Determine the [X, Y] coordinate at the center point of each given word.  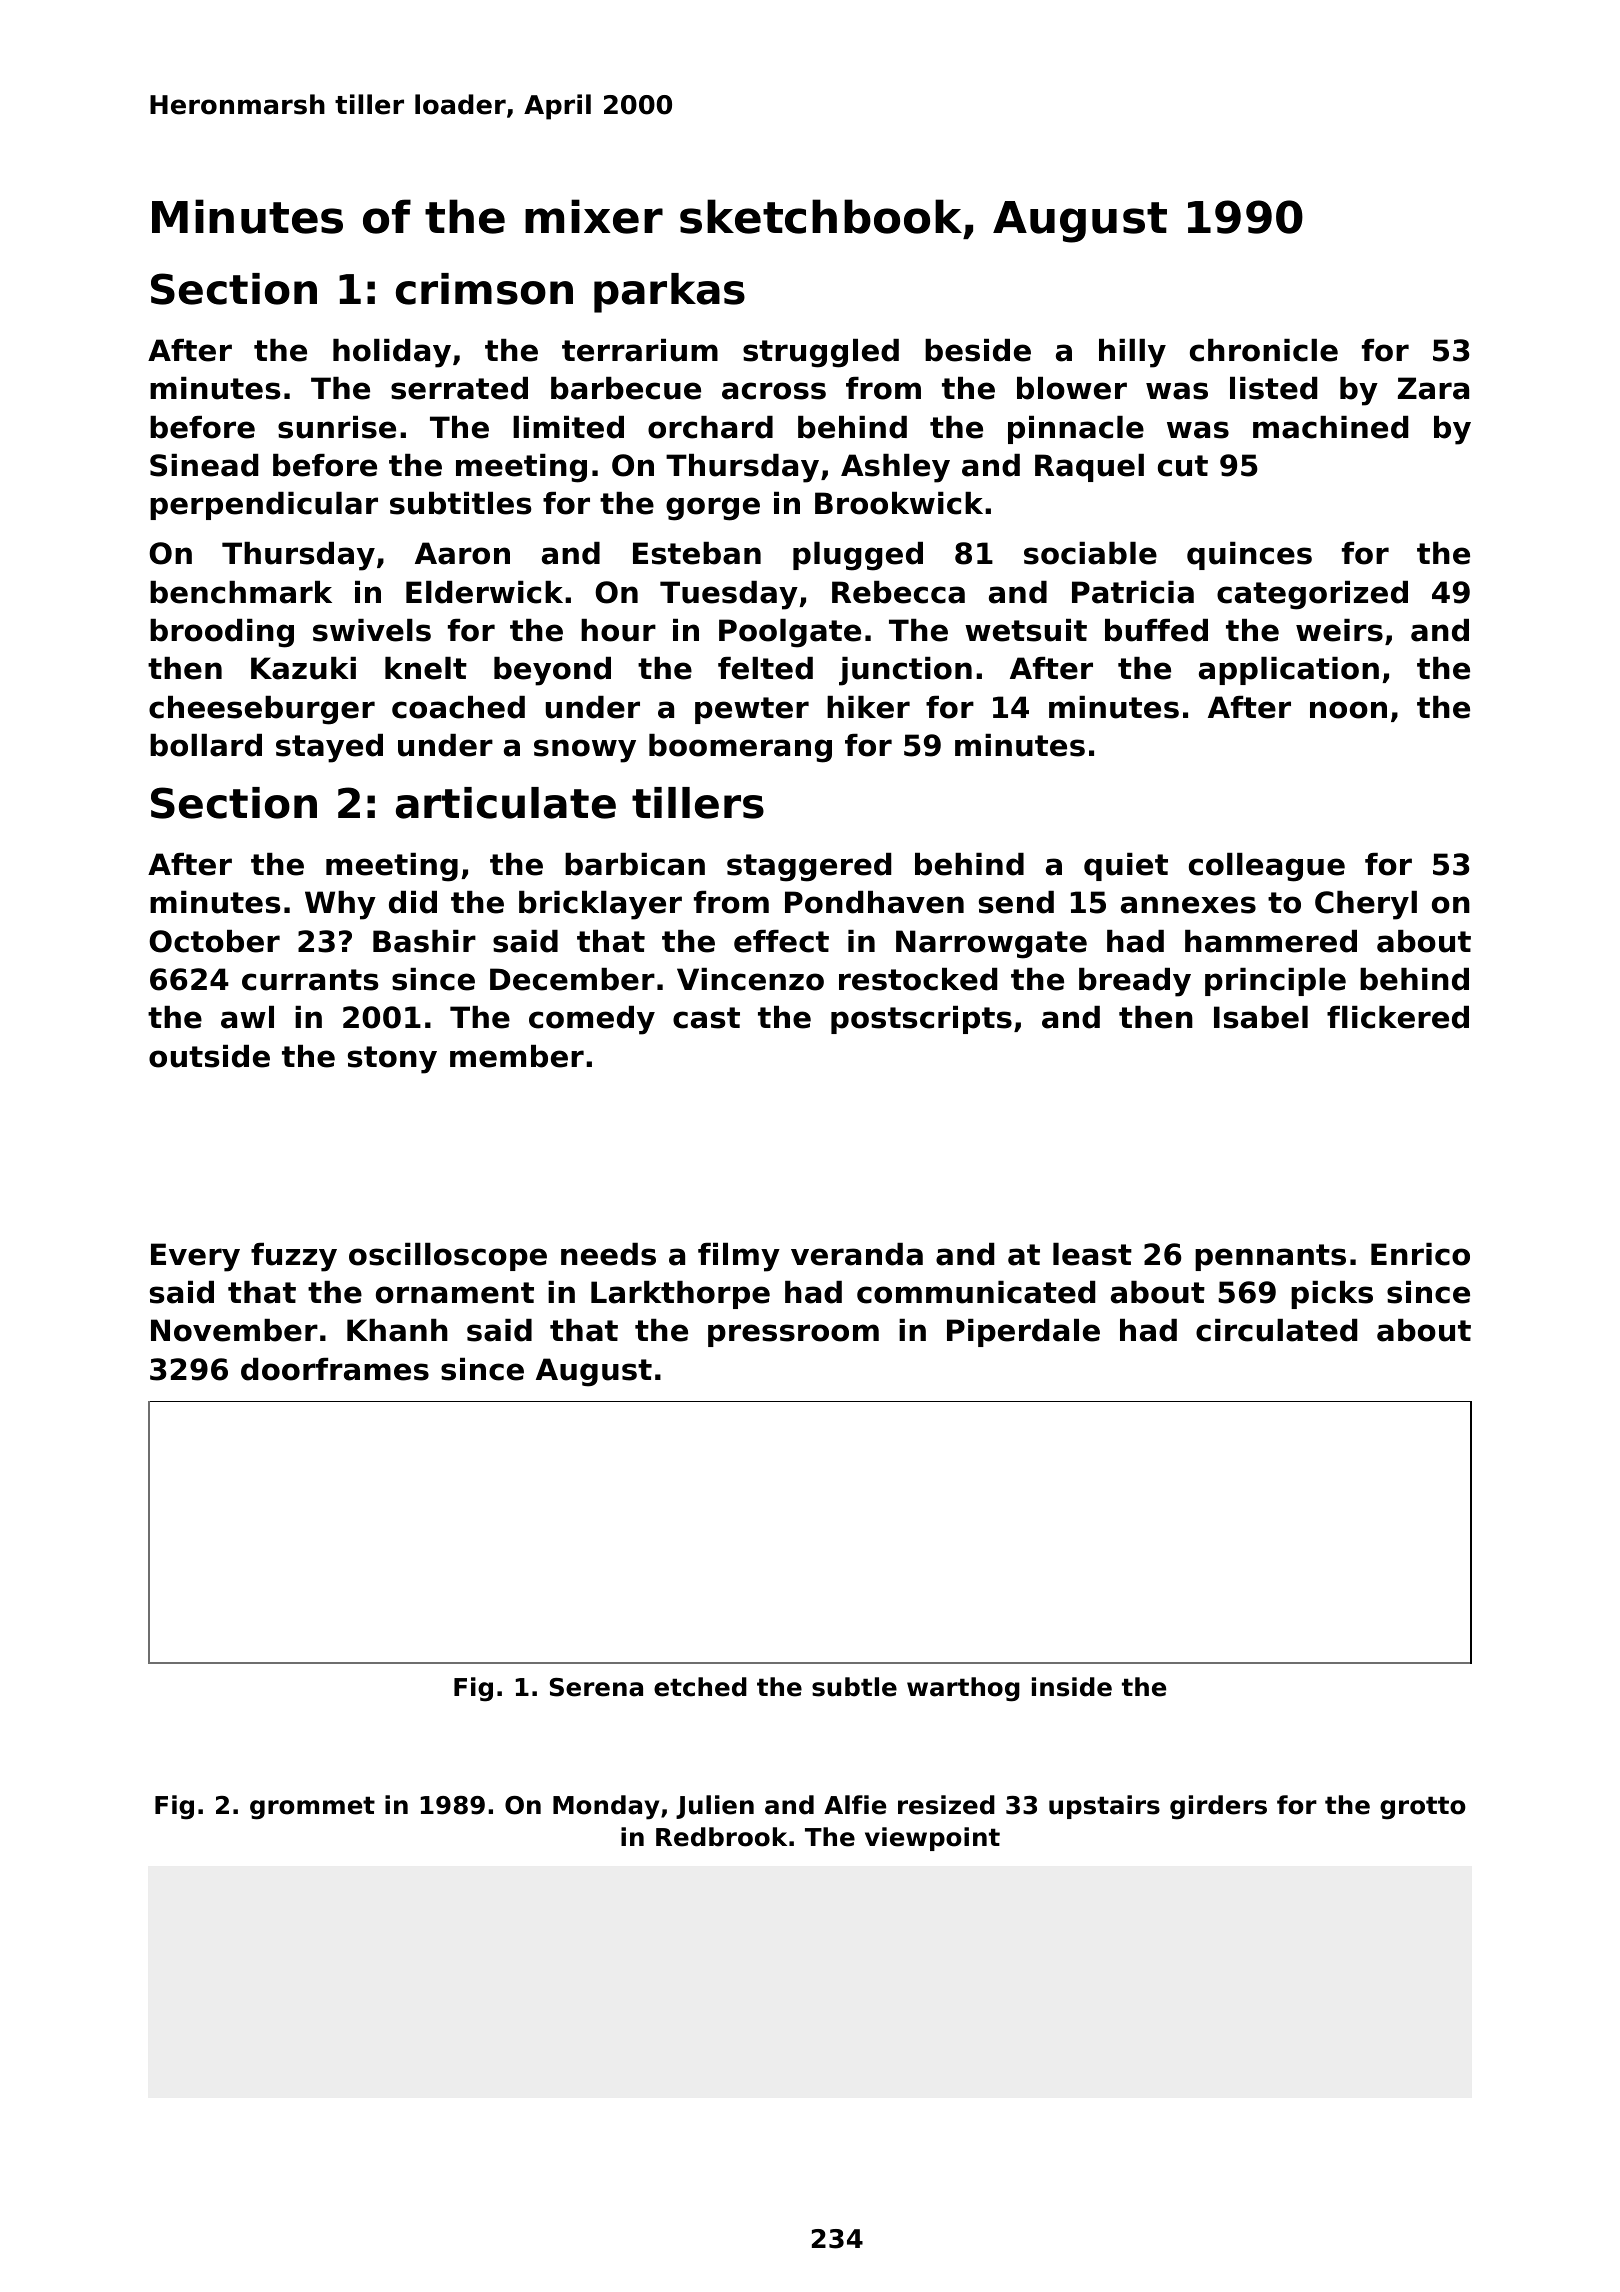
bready [1135, 982]
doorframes [335, 1369]
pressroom [793, 1335]
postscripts [921, 1020]
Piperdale [1023, 1333]
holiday [392, 353]
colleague [1267, 867]
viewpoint [932, 1839]
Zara [1433, 388]
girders [1218, 1807]
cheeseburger [262, 710]
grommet [312, 1808]
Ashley [895, 468]
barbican [635, 864]
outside [209, 1056]
